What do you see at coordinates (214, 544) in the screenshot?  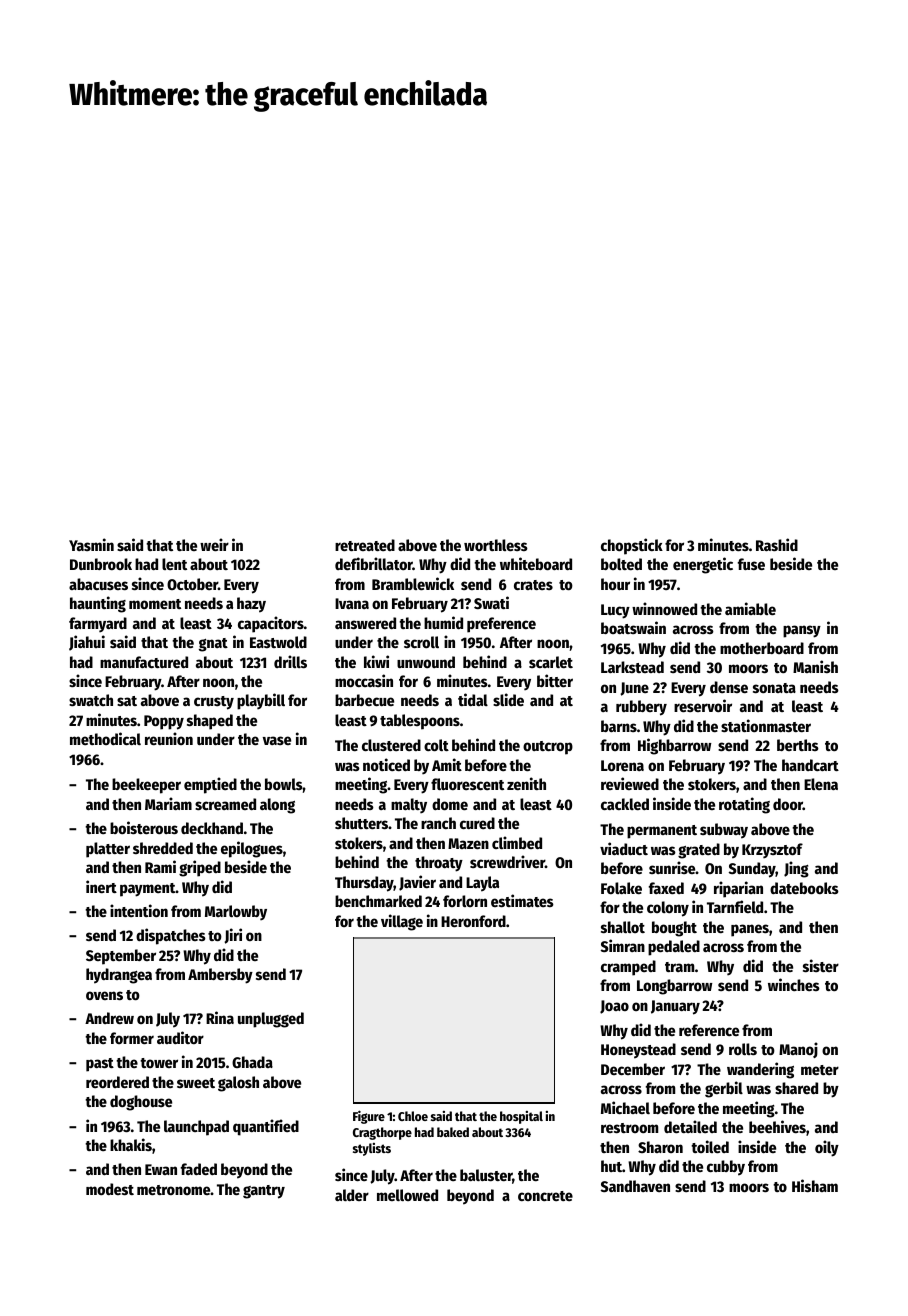 I see `weir` at bounding box center [214, 544].
